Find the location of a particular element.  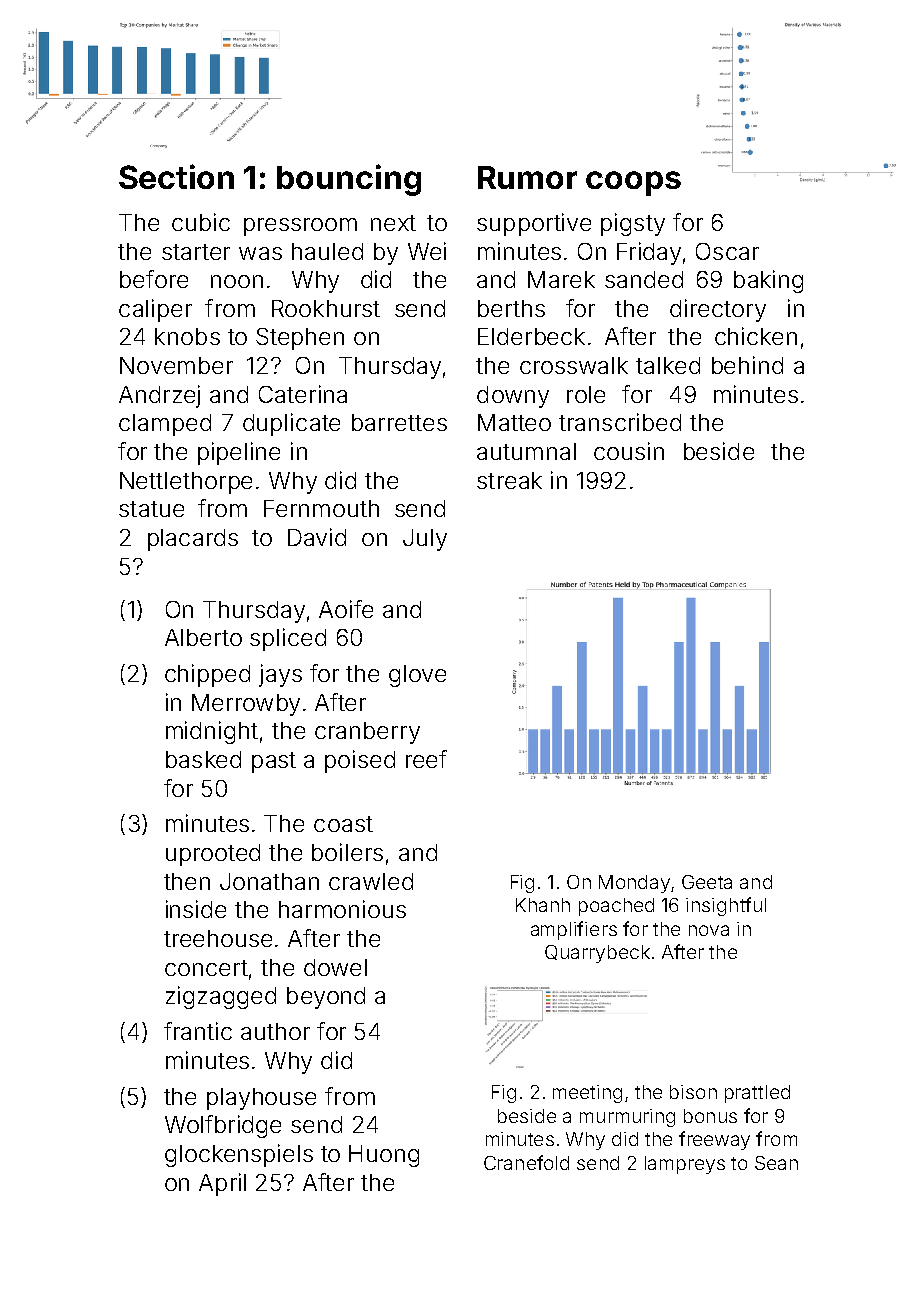

Geeta is located at coordinates (707, 882).
